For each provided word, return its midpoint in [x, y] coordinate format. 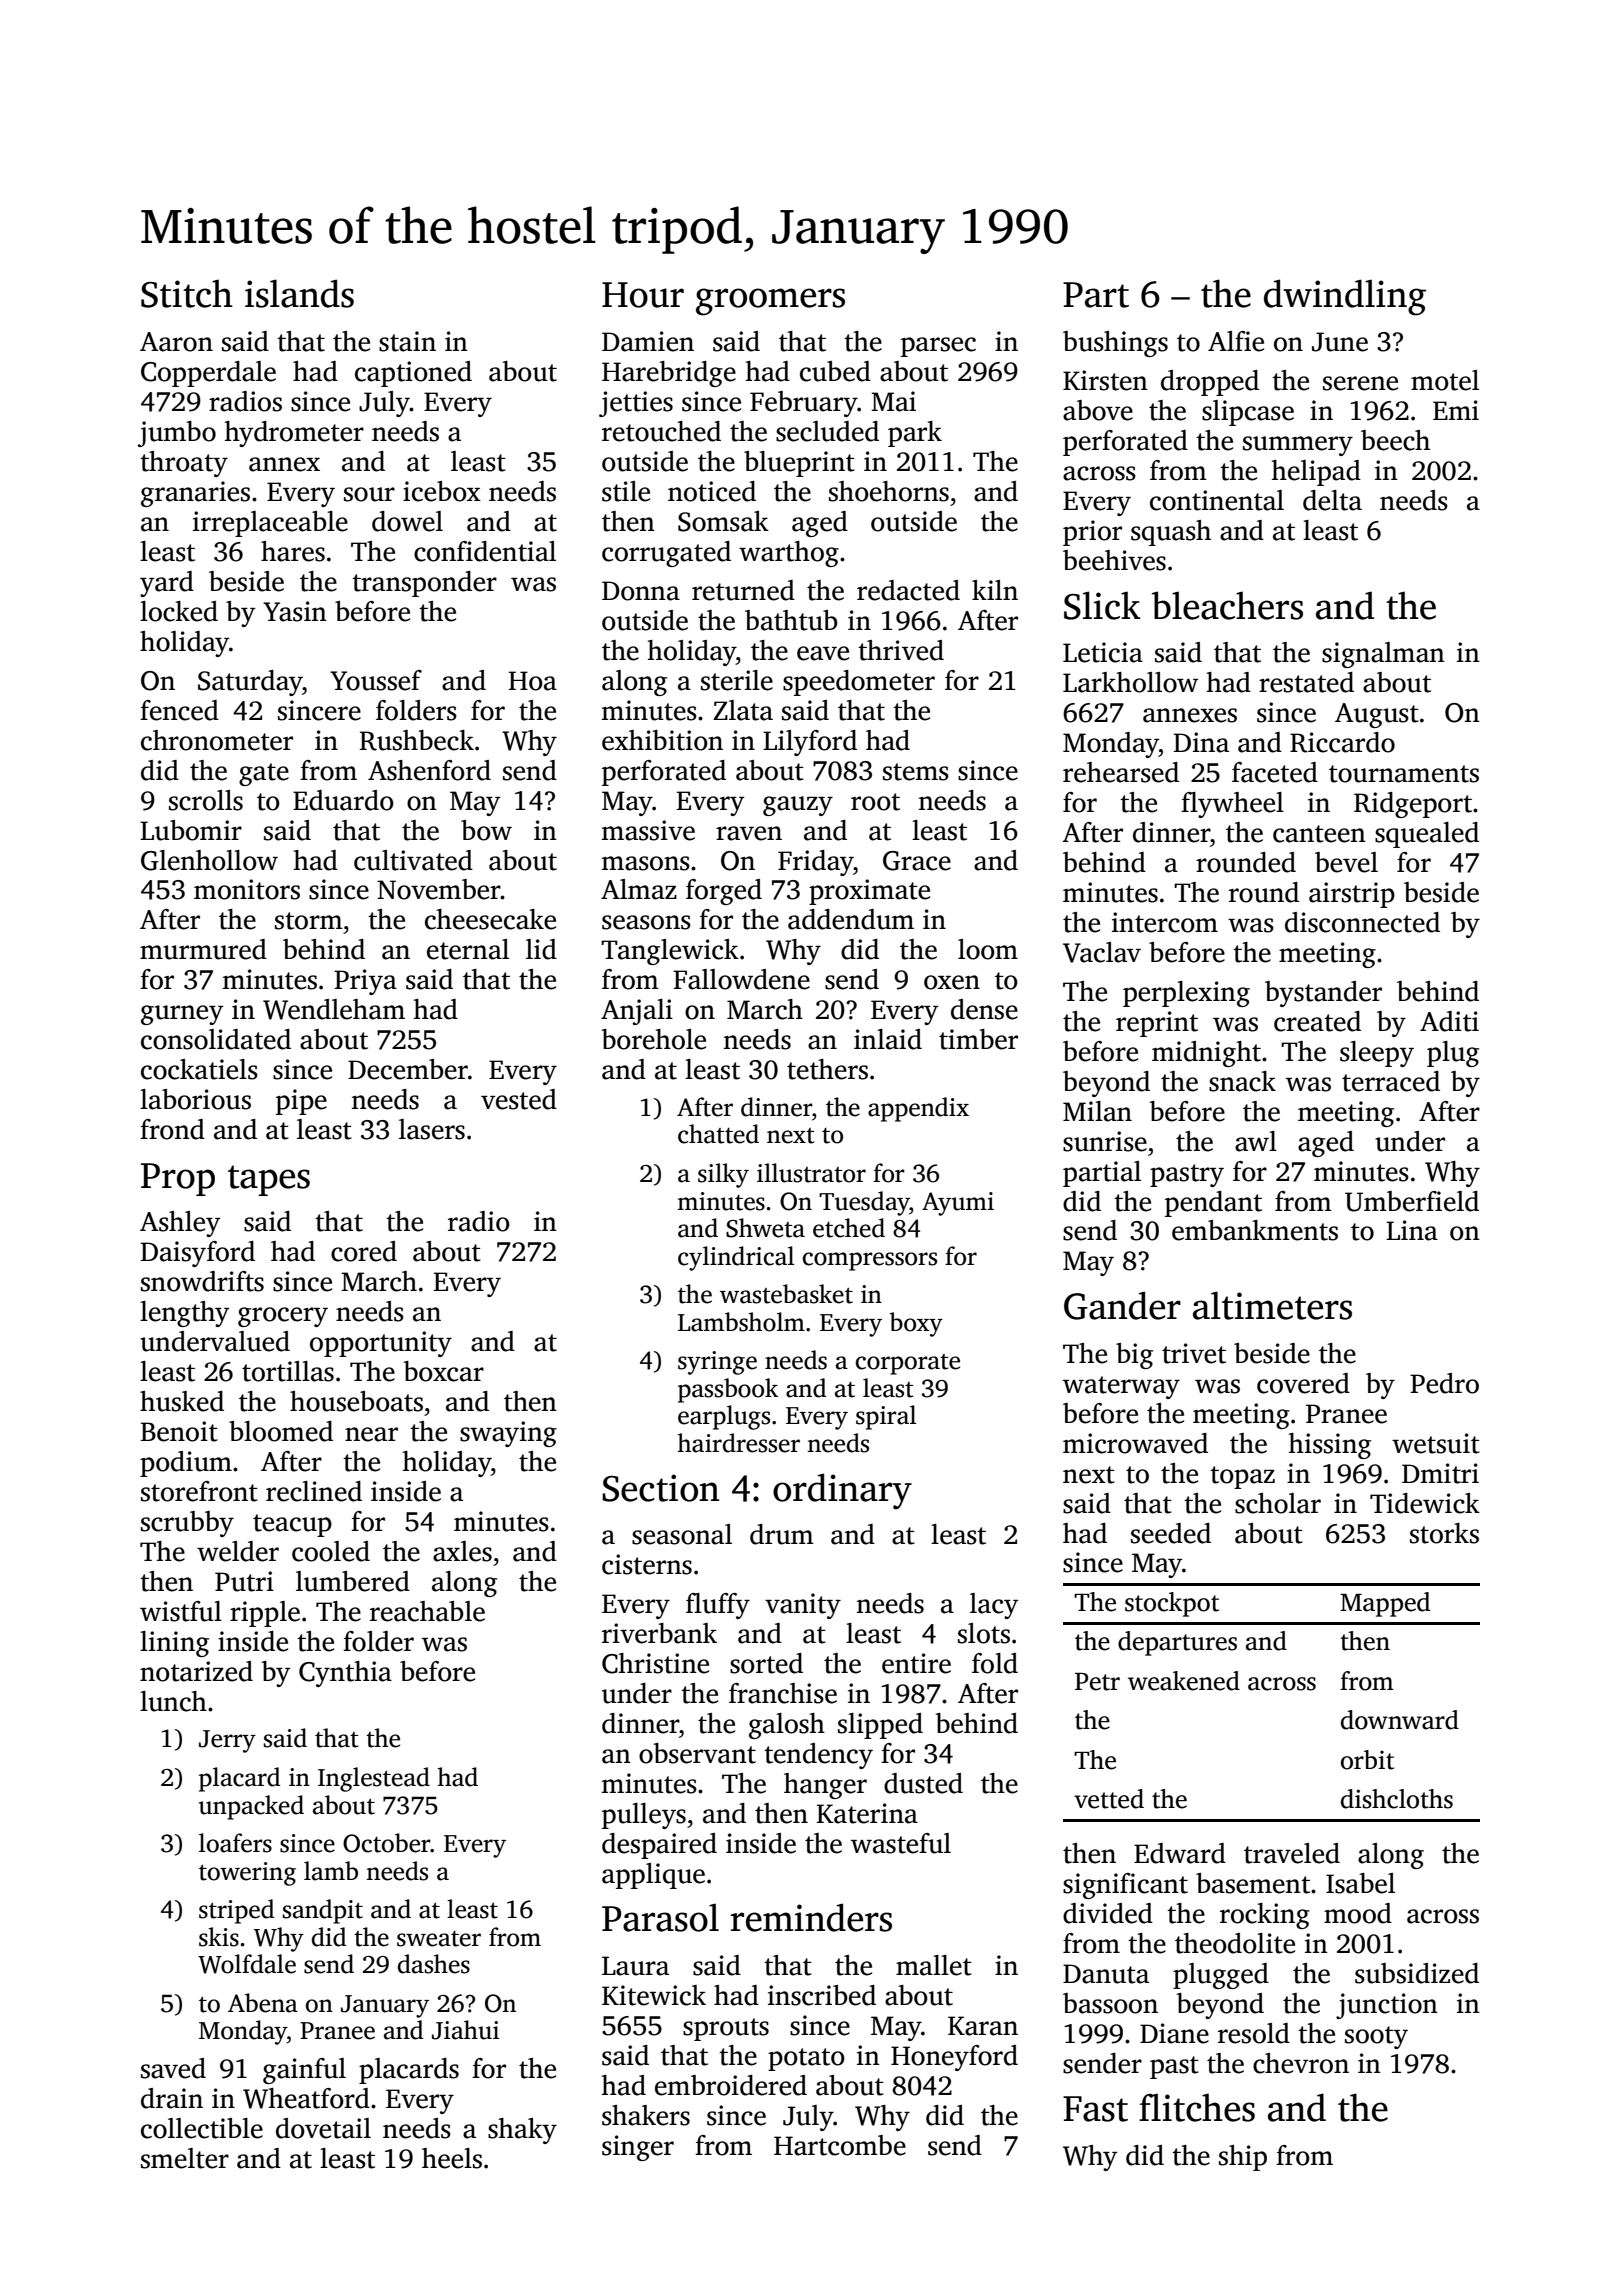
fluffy [718, 1606]
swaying [508, 1434]
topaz [1242, 1477]
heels [452, 2158]
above [1098, 410]
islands [299, 293]
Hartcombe [840, 2145]
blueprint [799, 464]
